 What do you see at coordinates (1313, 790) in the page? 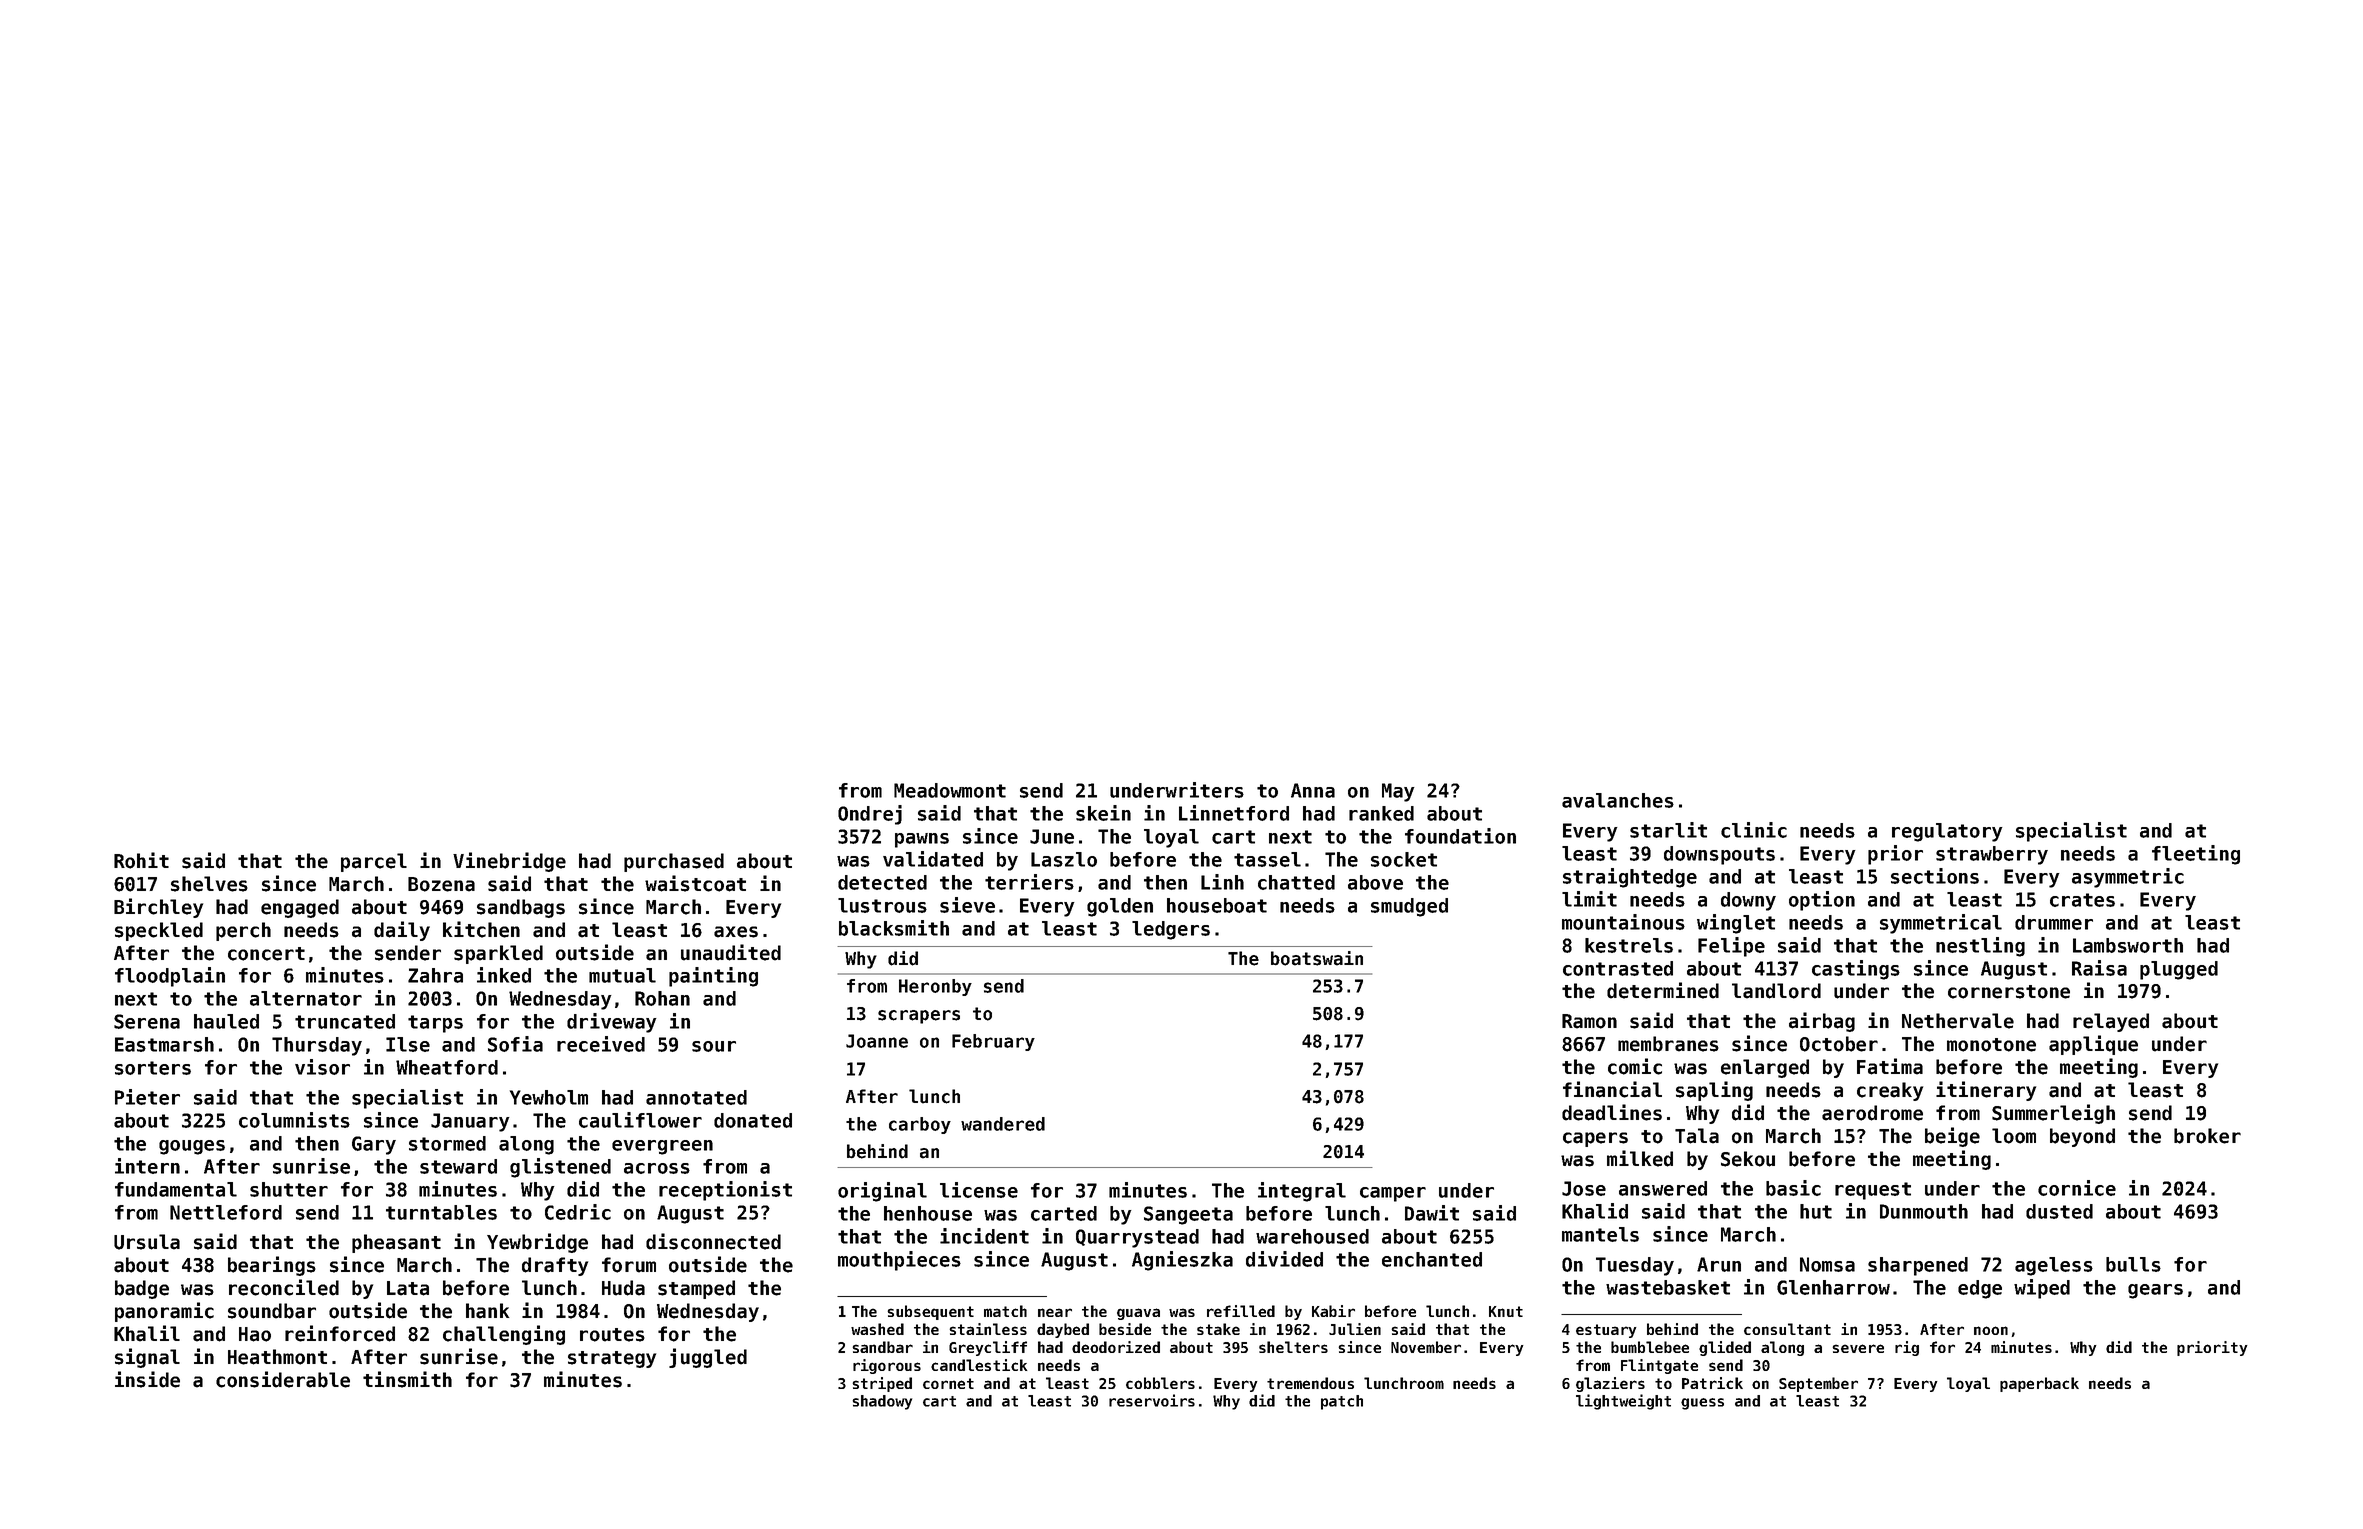
I see `Anna` at bounding box center [1313, 790].
